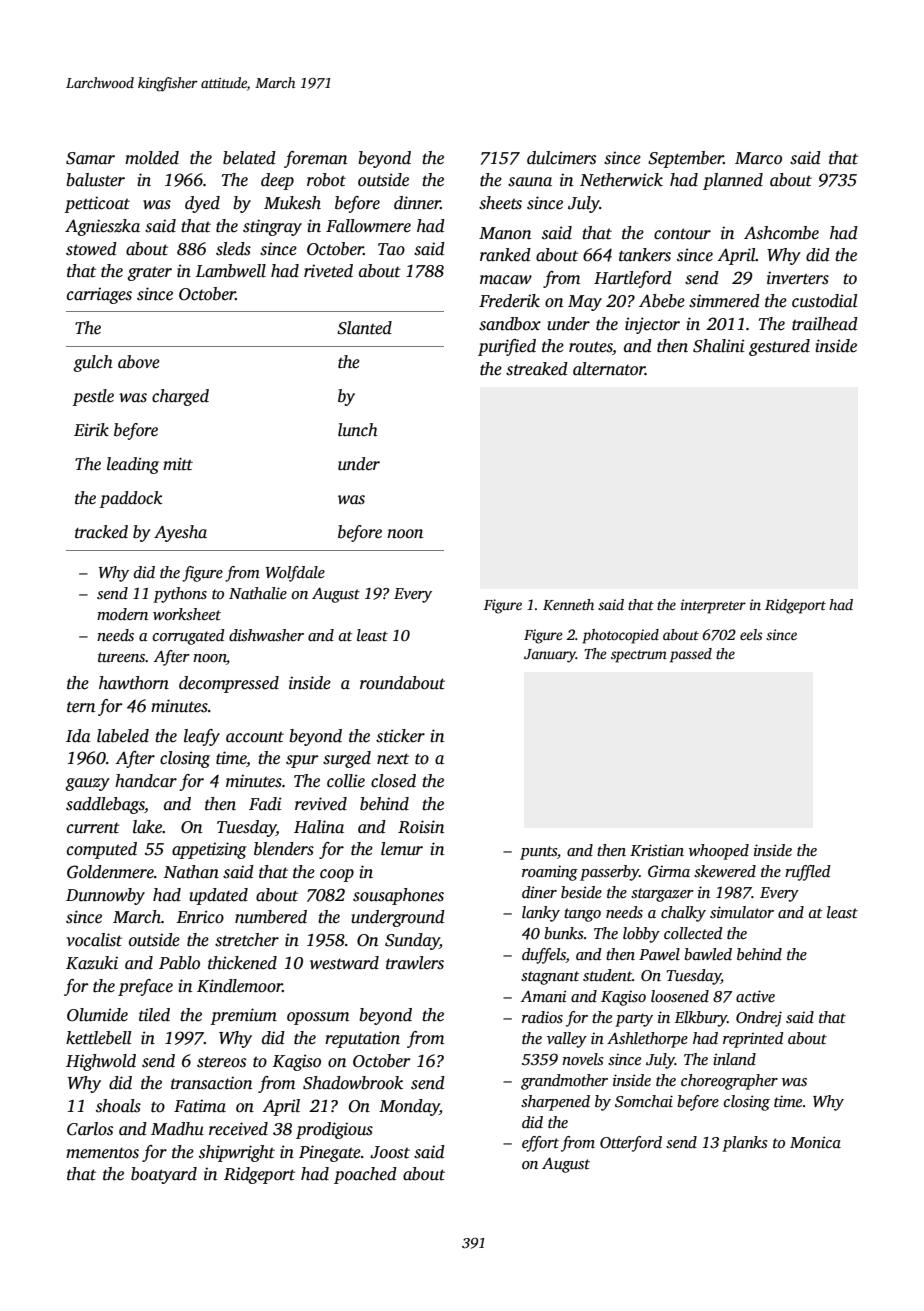  I want to click on eels, so click(751, 634).
